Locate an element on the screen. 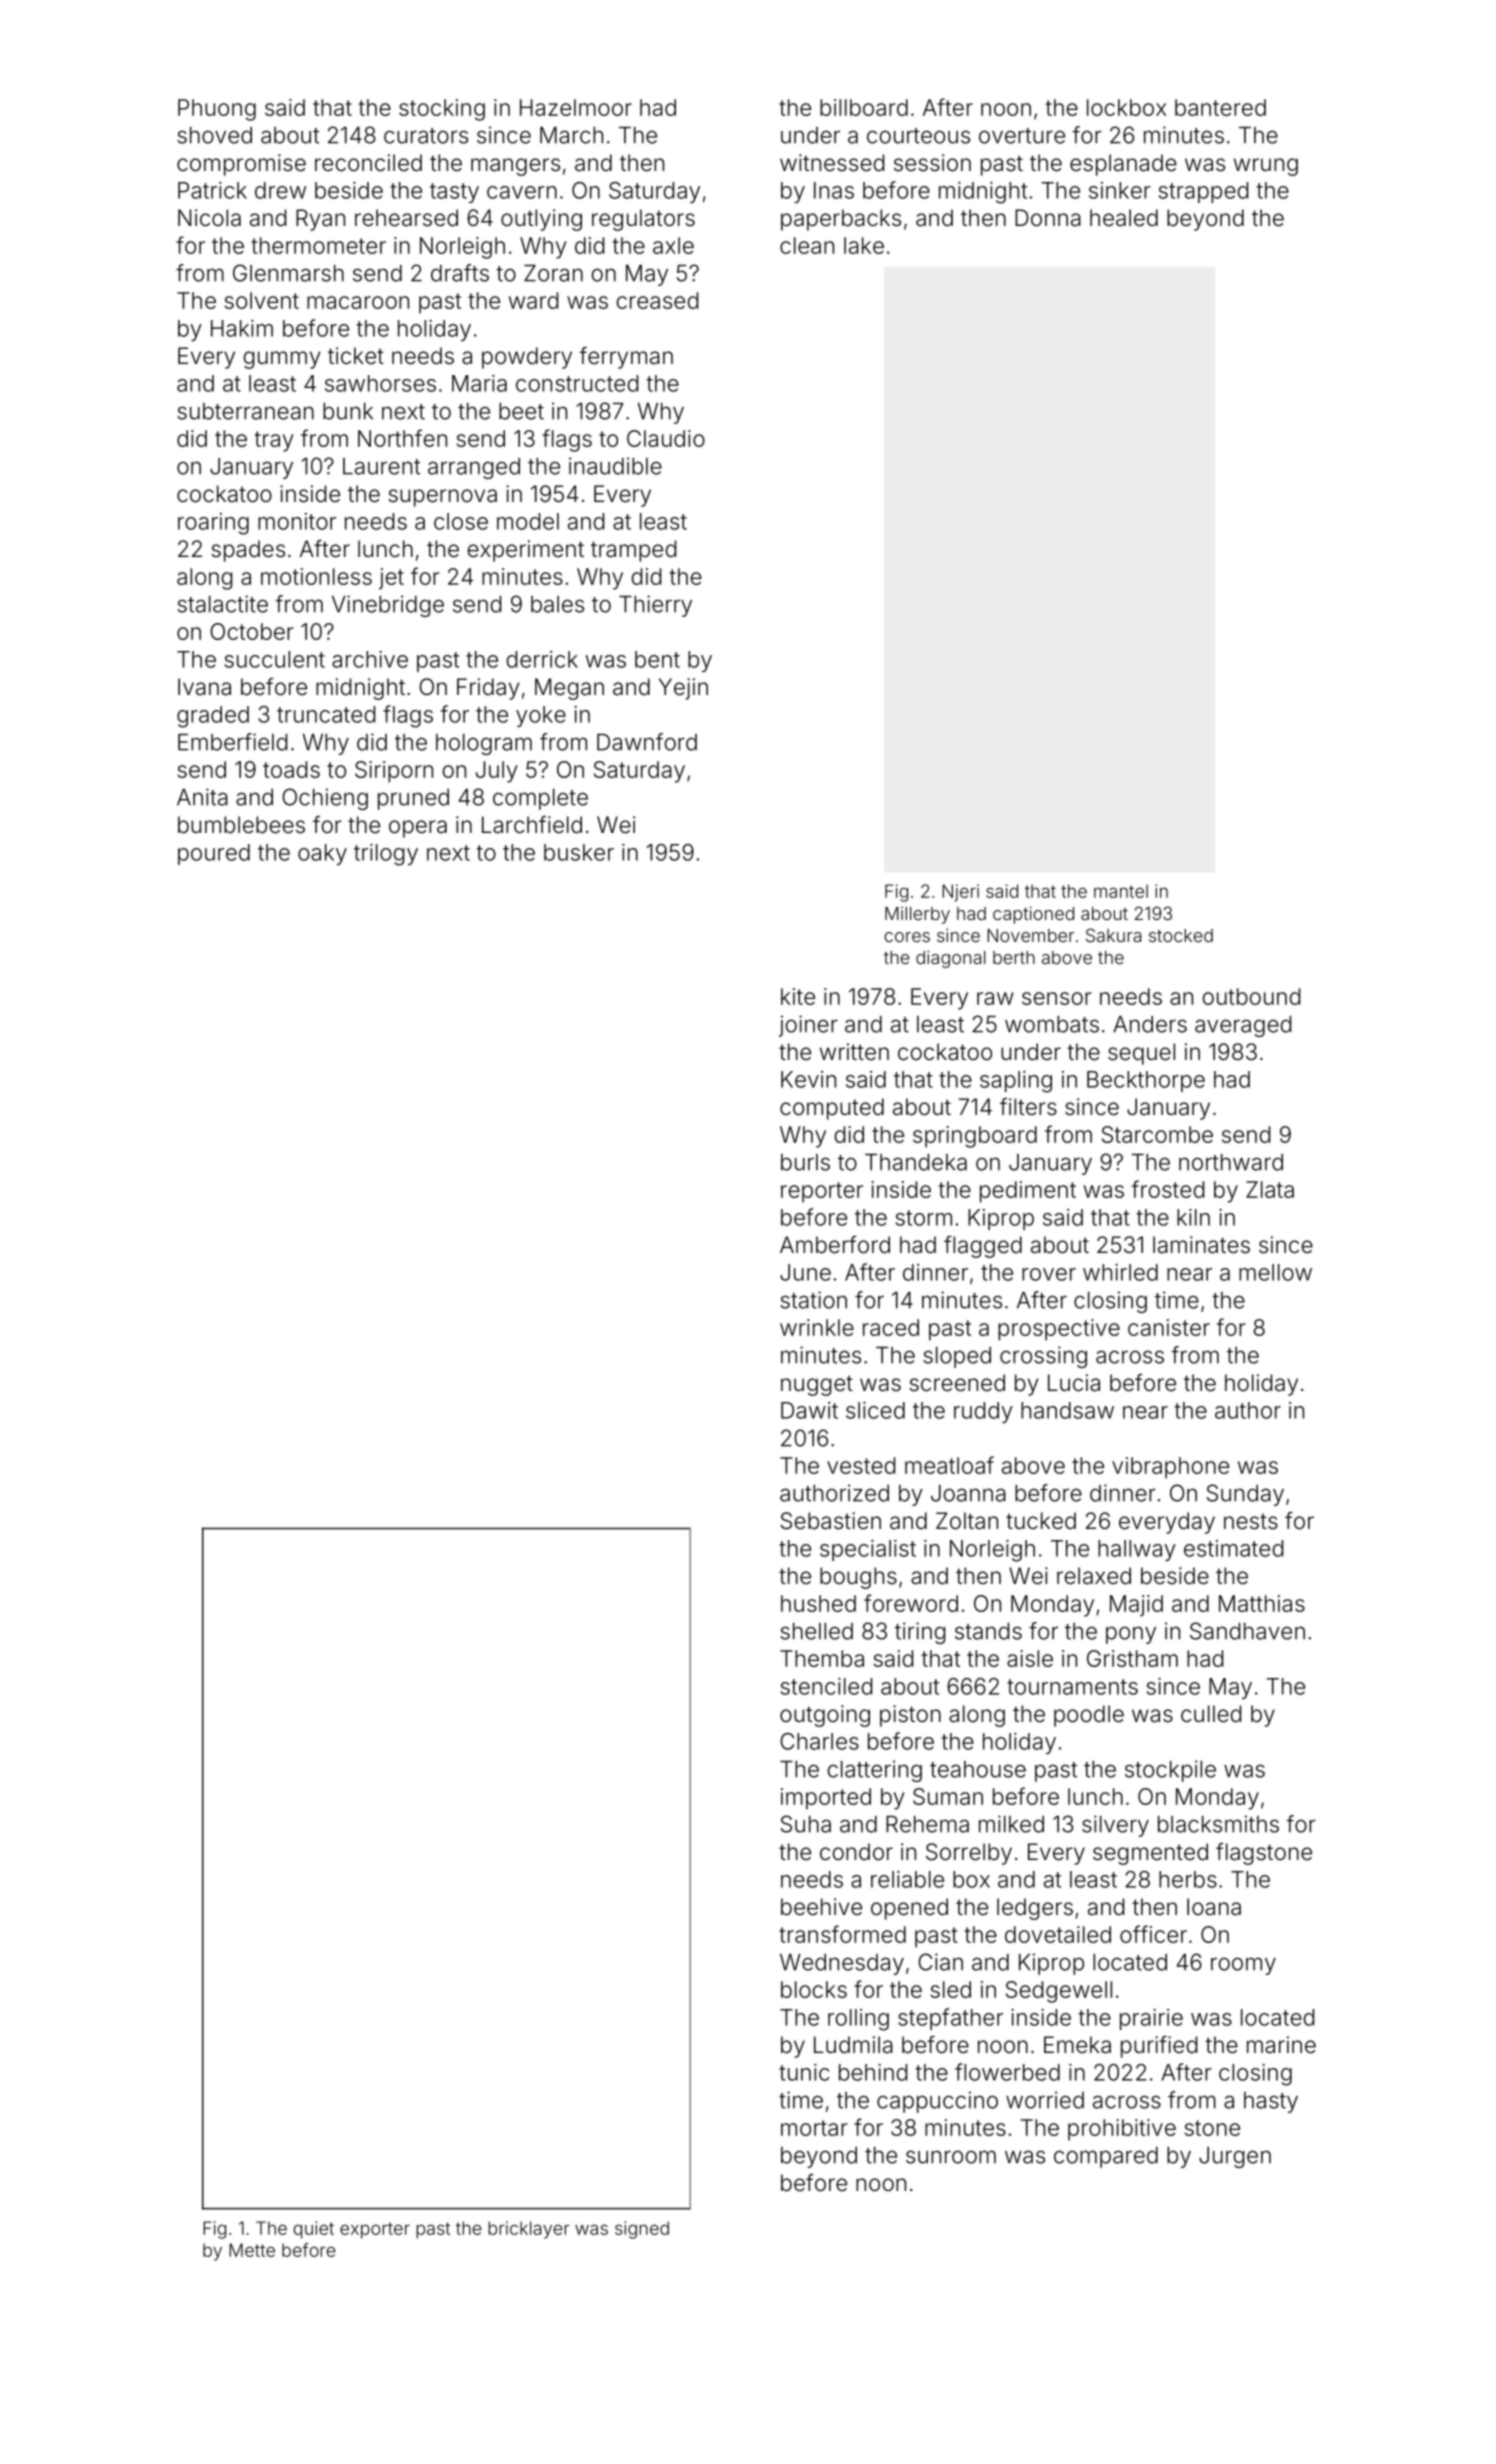  signed is located at coordinates (642, 2230).
